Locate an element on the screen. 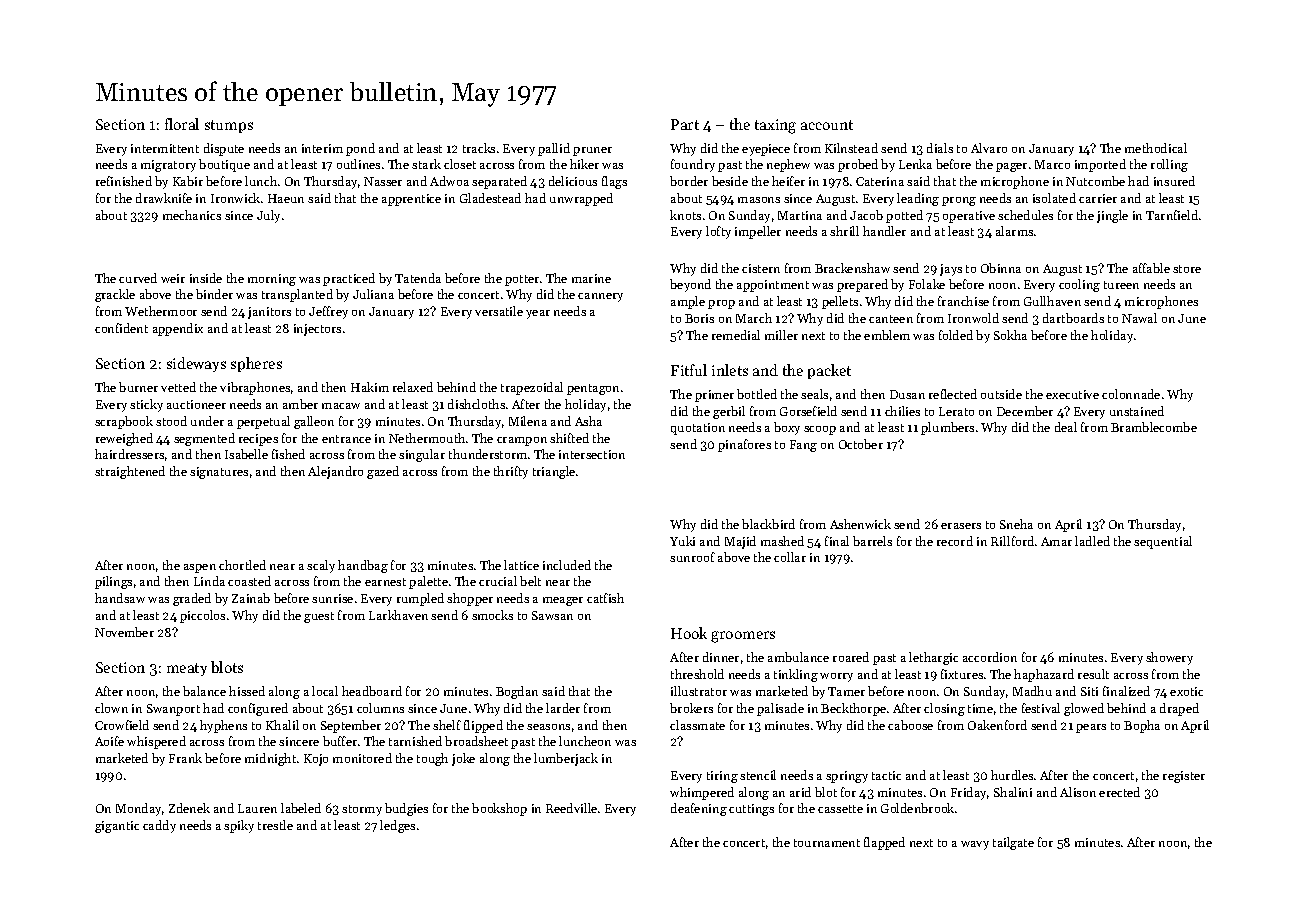 Image resolution: width=1308 pixels, height=924 pixels. gigantic is located at coordinates (117, 827).
